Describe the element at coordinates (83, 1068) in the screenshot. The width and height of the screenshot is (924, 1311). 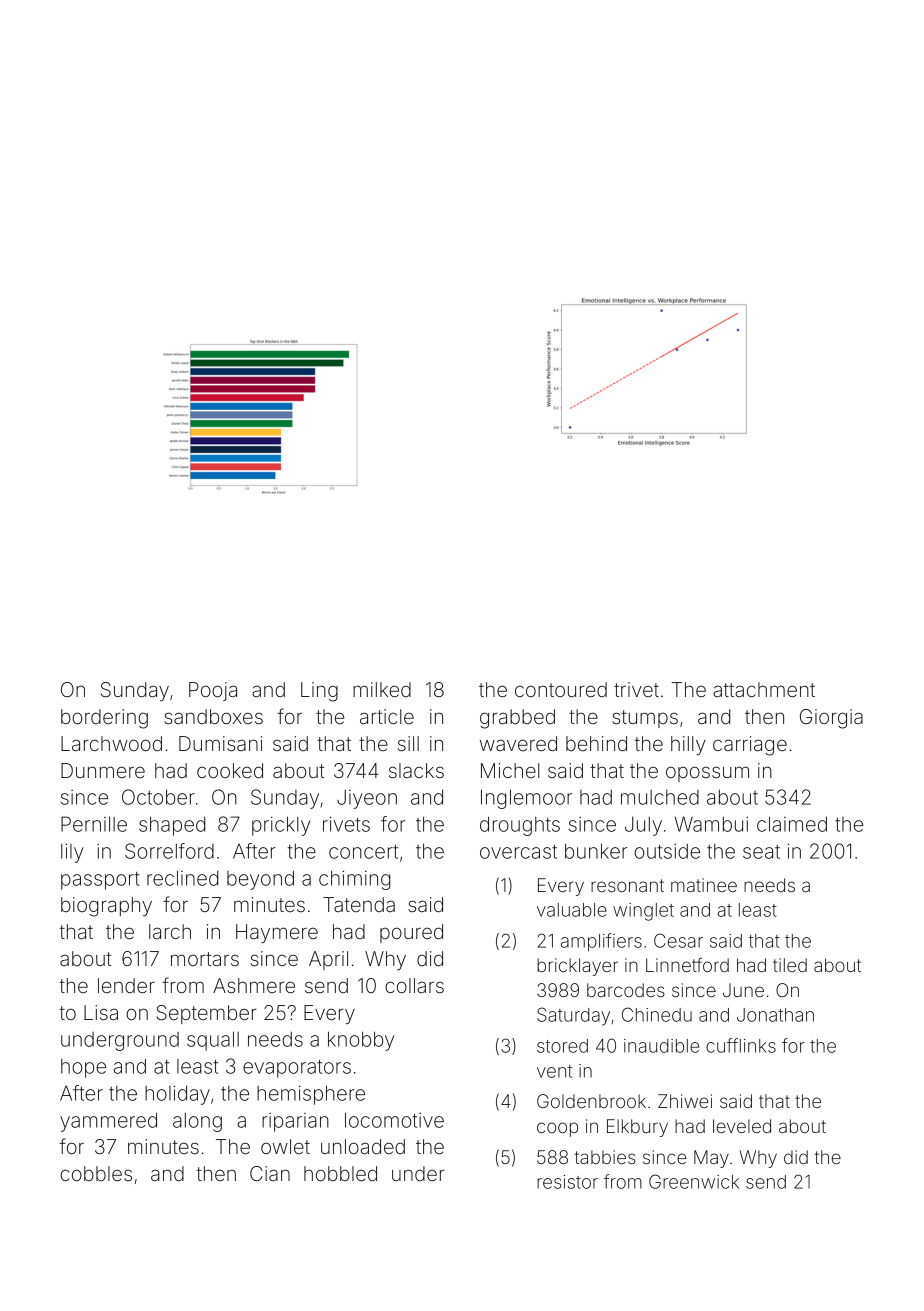
I see `hope` at that location.
